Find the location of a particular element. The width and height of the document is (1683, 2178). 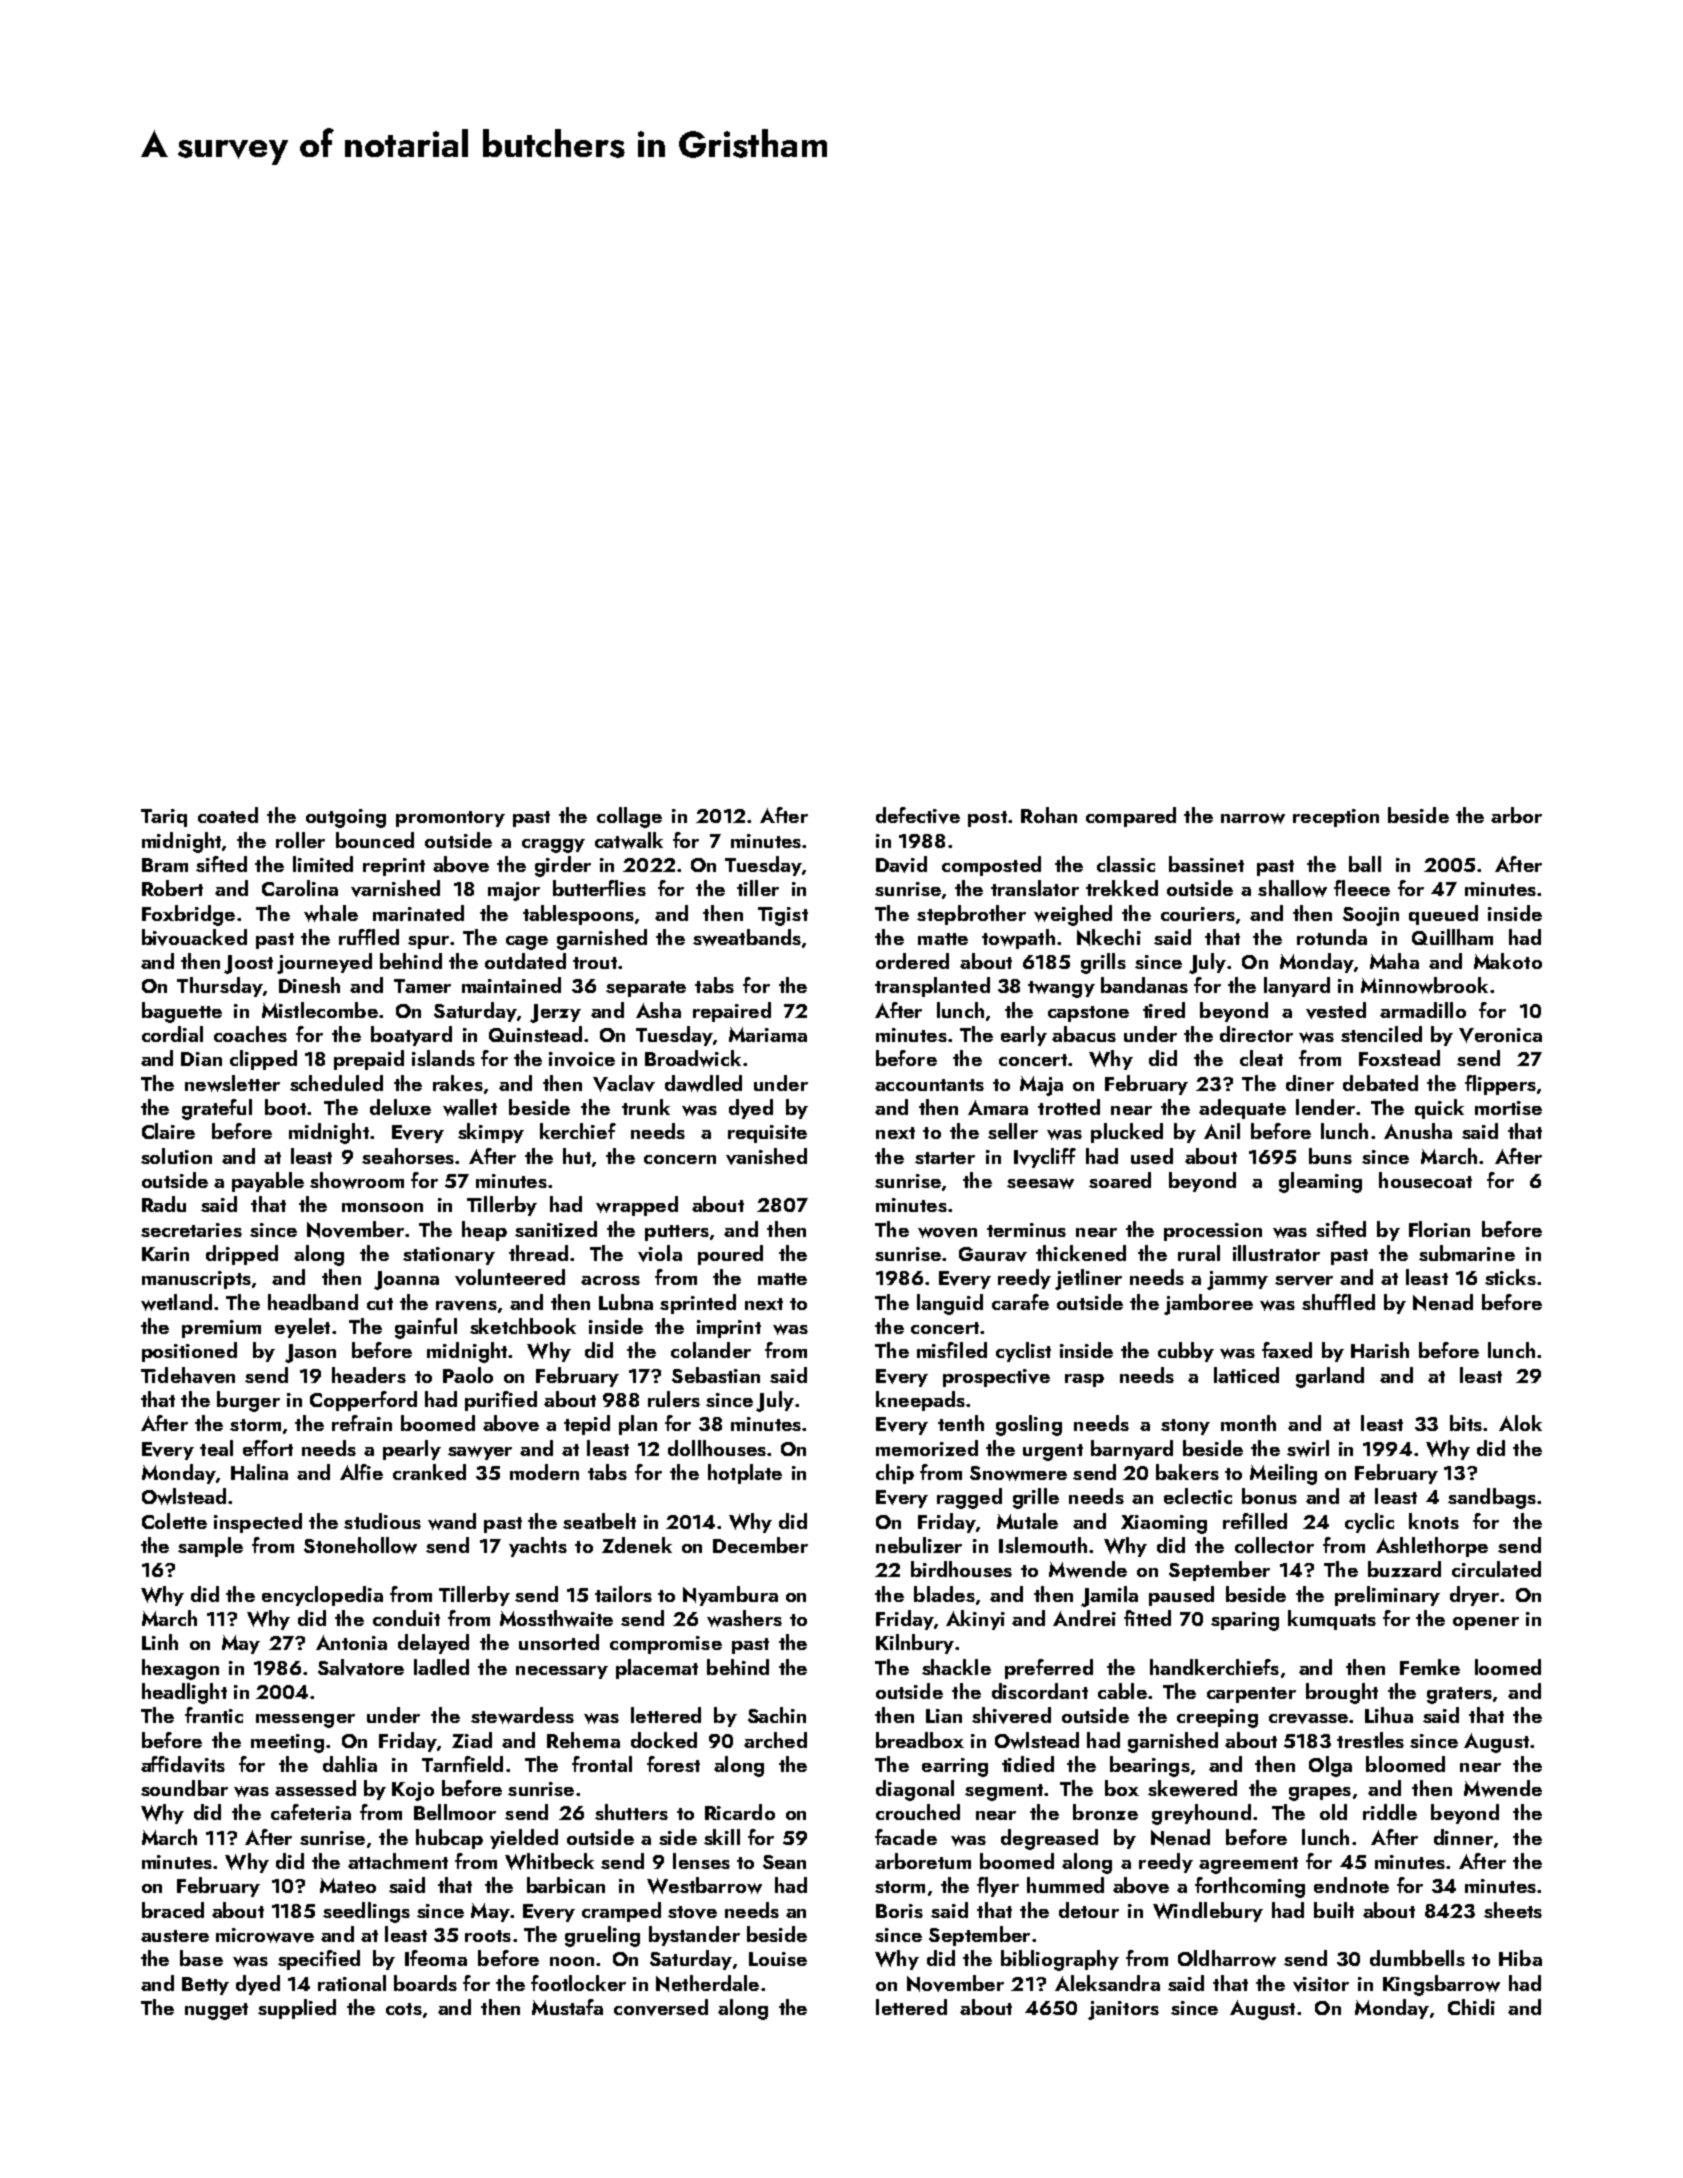

limited is located at coordinates (323, 864).
